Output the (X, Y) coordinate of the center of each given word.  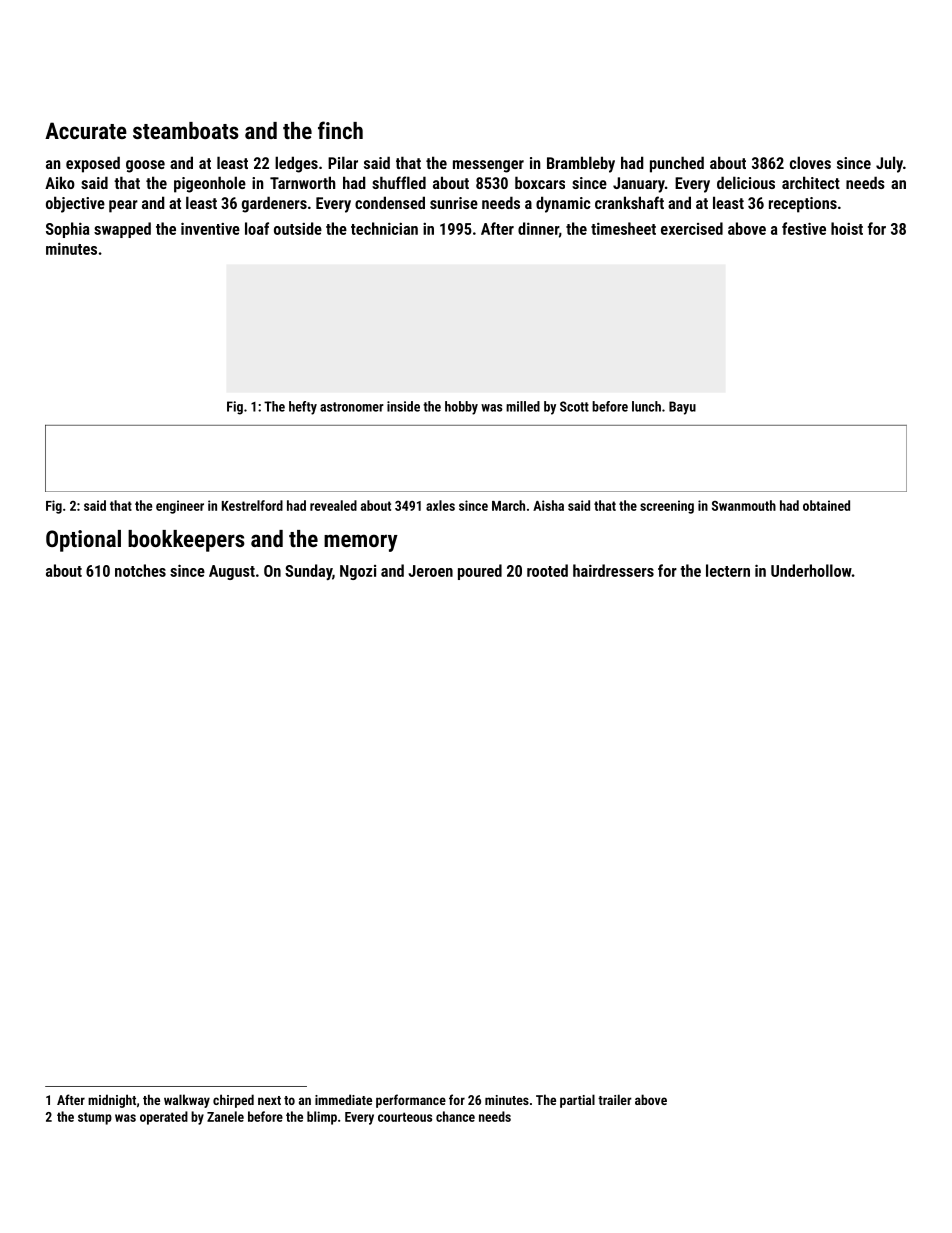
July (889, 164)
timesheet (623, 228)
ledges (296, 164)
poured (480, 572)
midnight (112, 1101)
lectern (728, 570)
